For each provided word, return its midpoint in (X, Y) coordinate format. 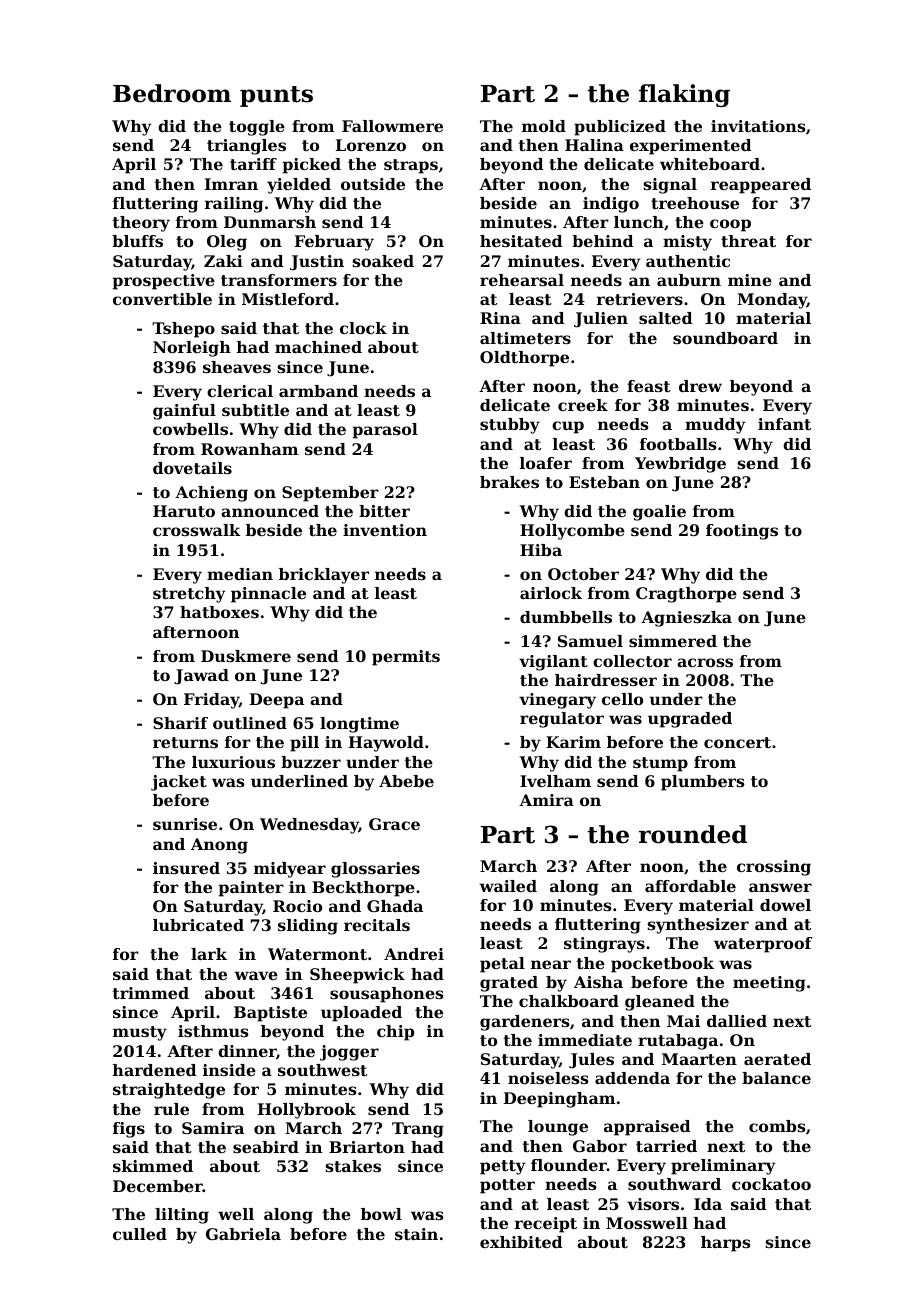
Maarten (699, 1059)
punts (276, 96)
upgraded (690, 720)
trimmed (151, 993)
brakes (509, 482)
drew (700, 386)
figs (129, 1130)
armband (318, 391)
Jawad (201, 677)
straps (411, 166)
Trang (418, 1130)
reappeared (761, 186)
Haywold (386, 744)
